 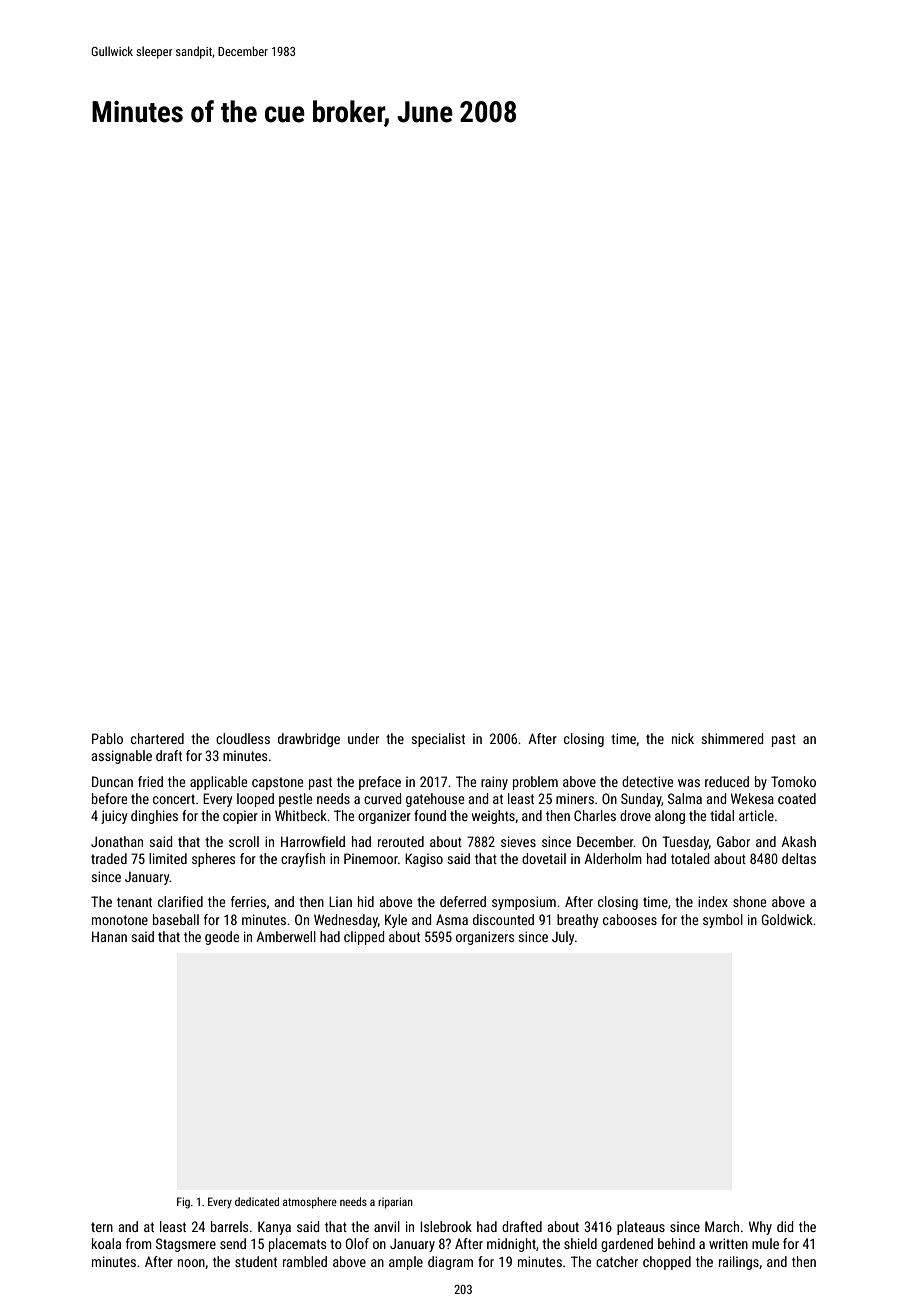 What do you see at coordinates (494, 783) in the screenshot?
I see `rainy` at bounding box center [494, 783].
